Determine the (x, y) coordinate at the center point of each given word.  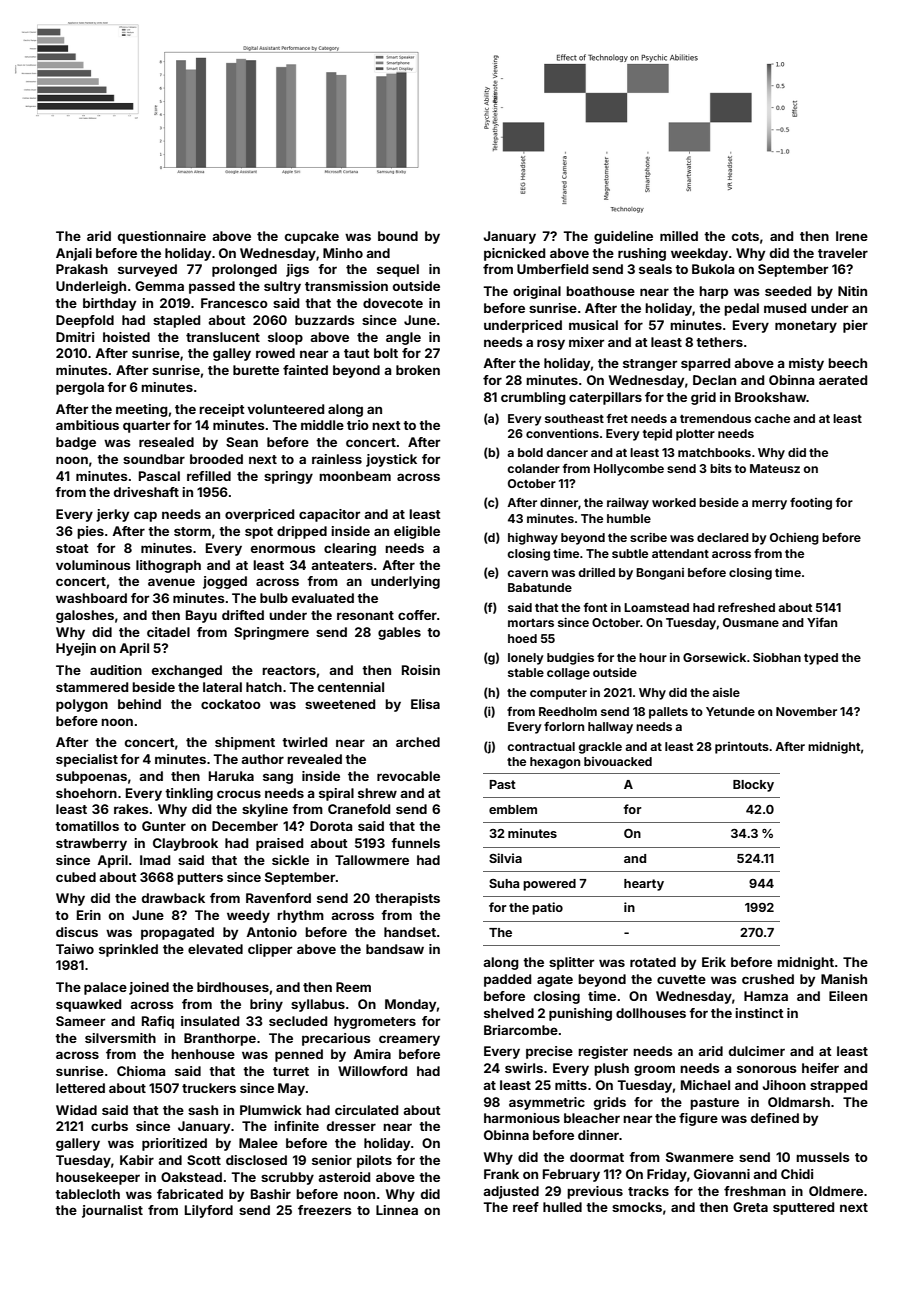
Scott (204, 1160)
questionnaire (162, 237)
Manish (844, 979)
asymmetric (547, 1103)
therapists (407, 899)
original (537, 292)
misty (806, 364)
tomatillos (87, 826)
